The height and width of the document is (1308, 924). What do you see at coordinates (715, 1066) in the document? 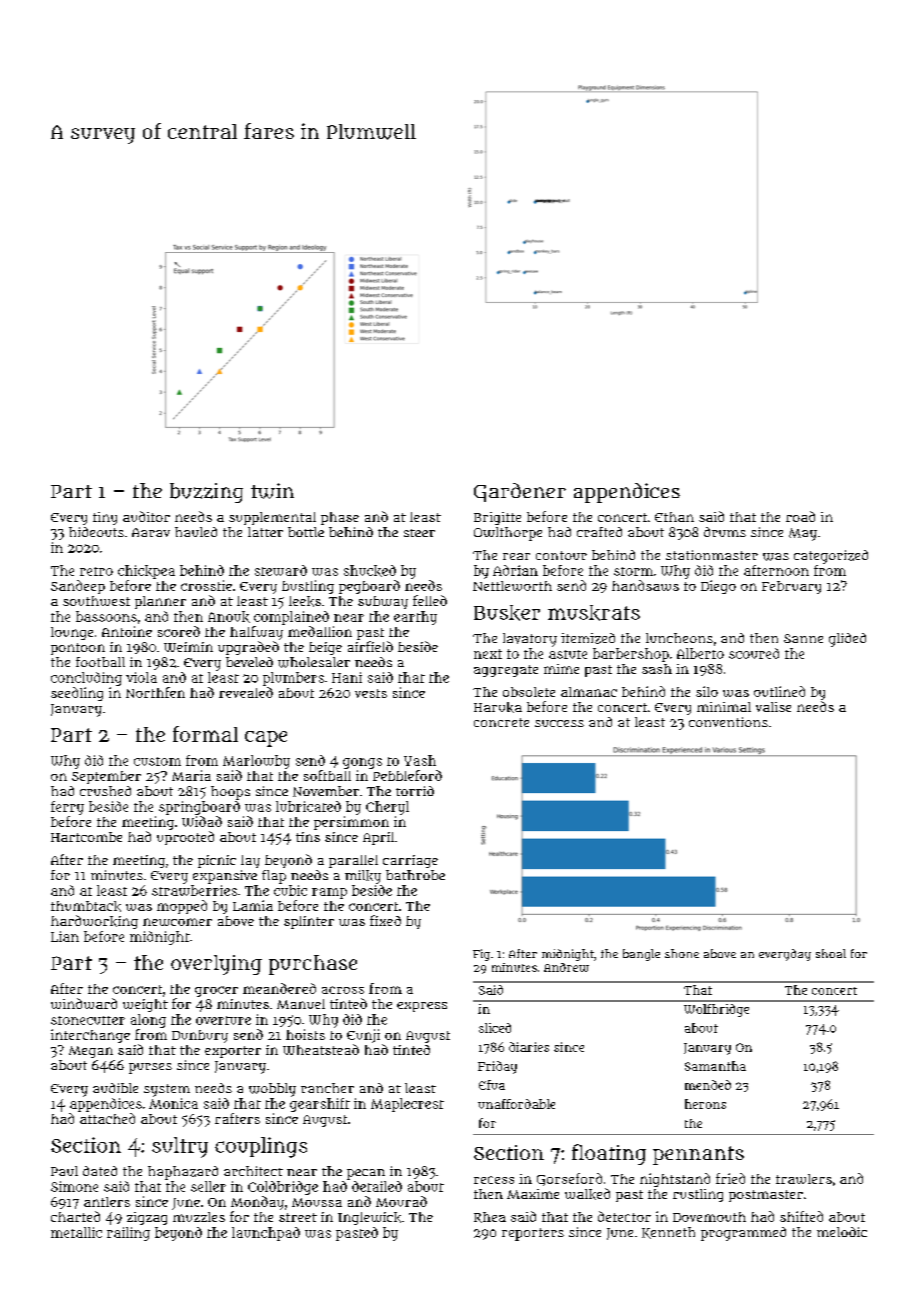
I see `Samantha` at bounding box center [715, 1066].
